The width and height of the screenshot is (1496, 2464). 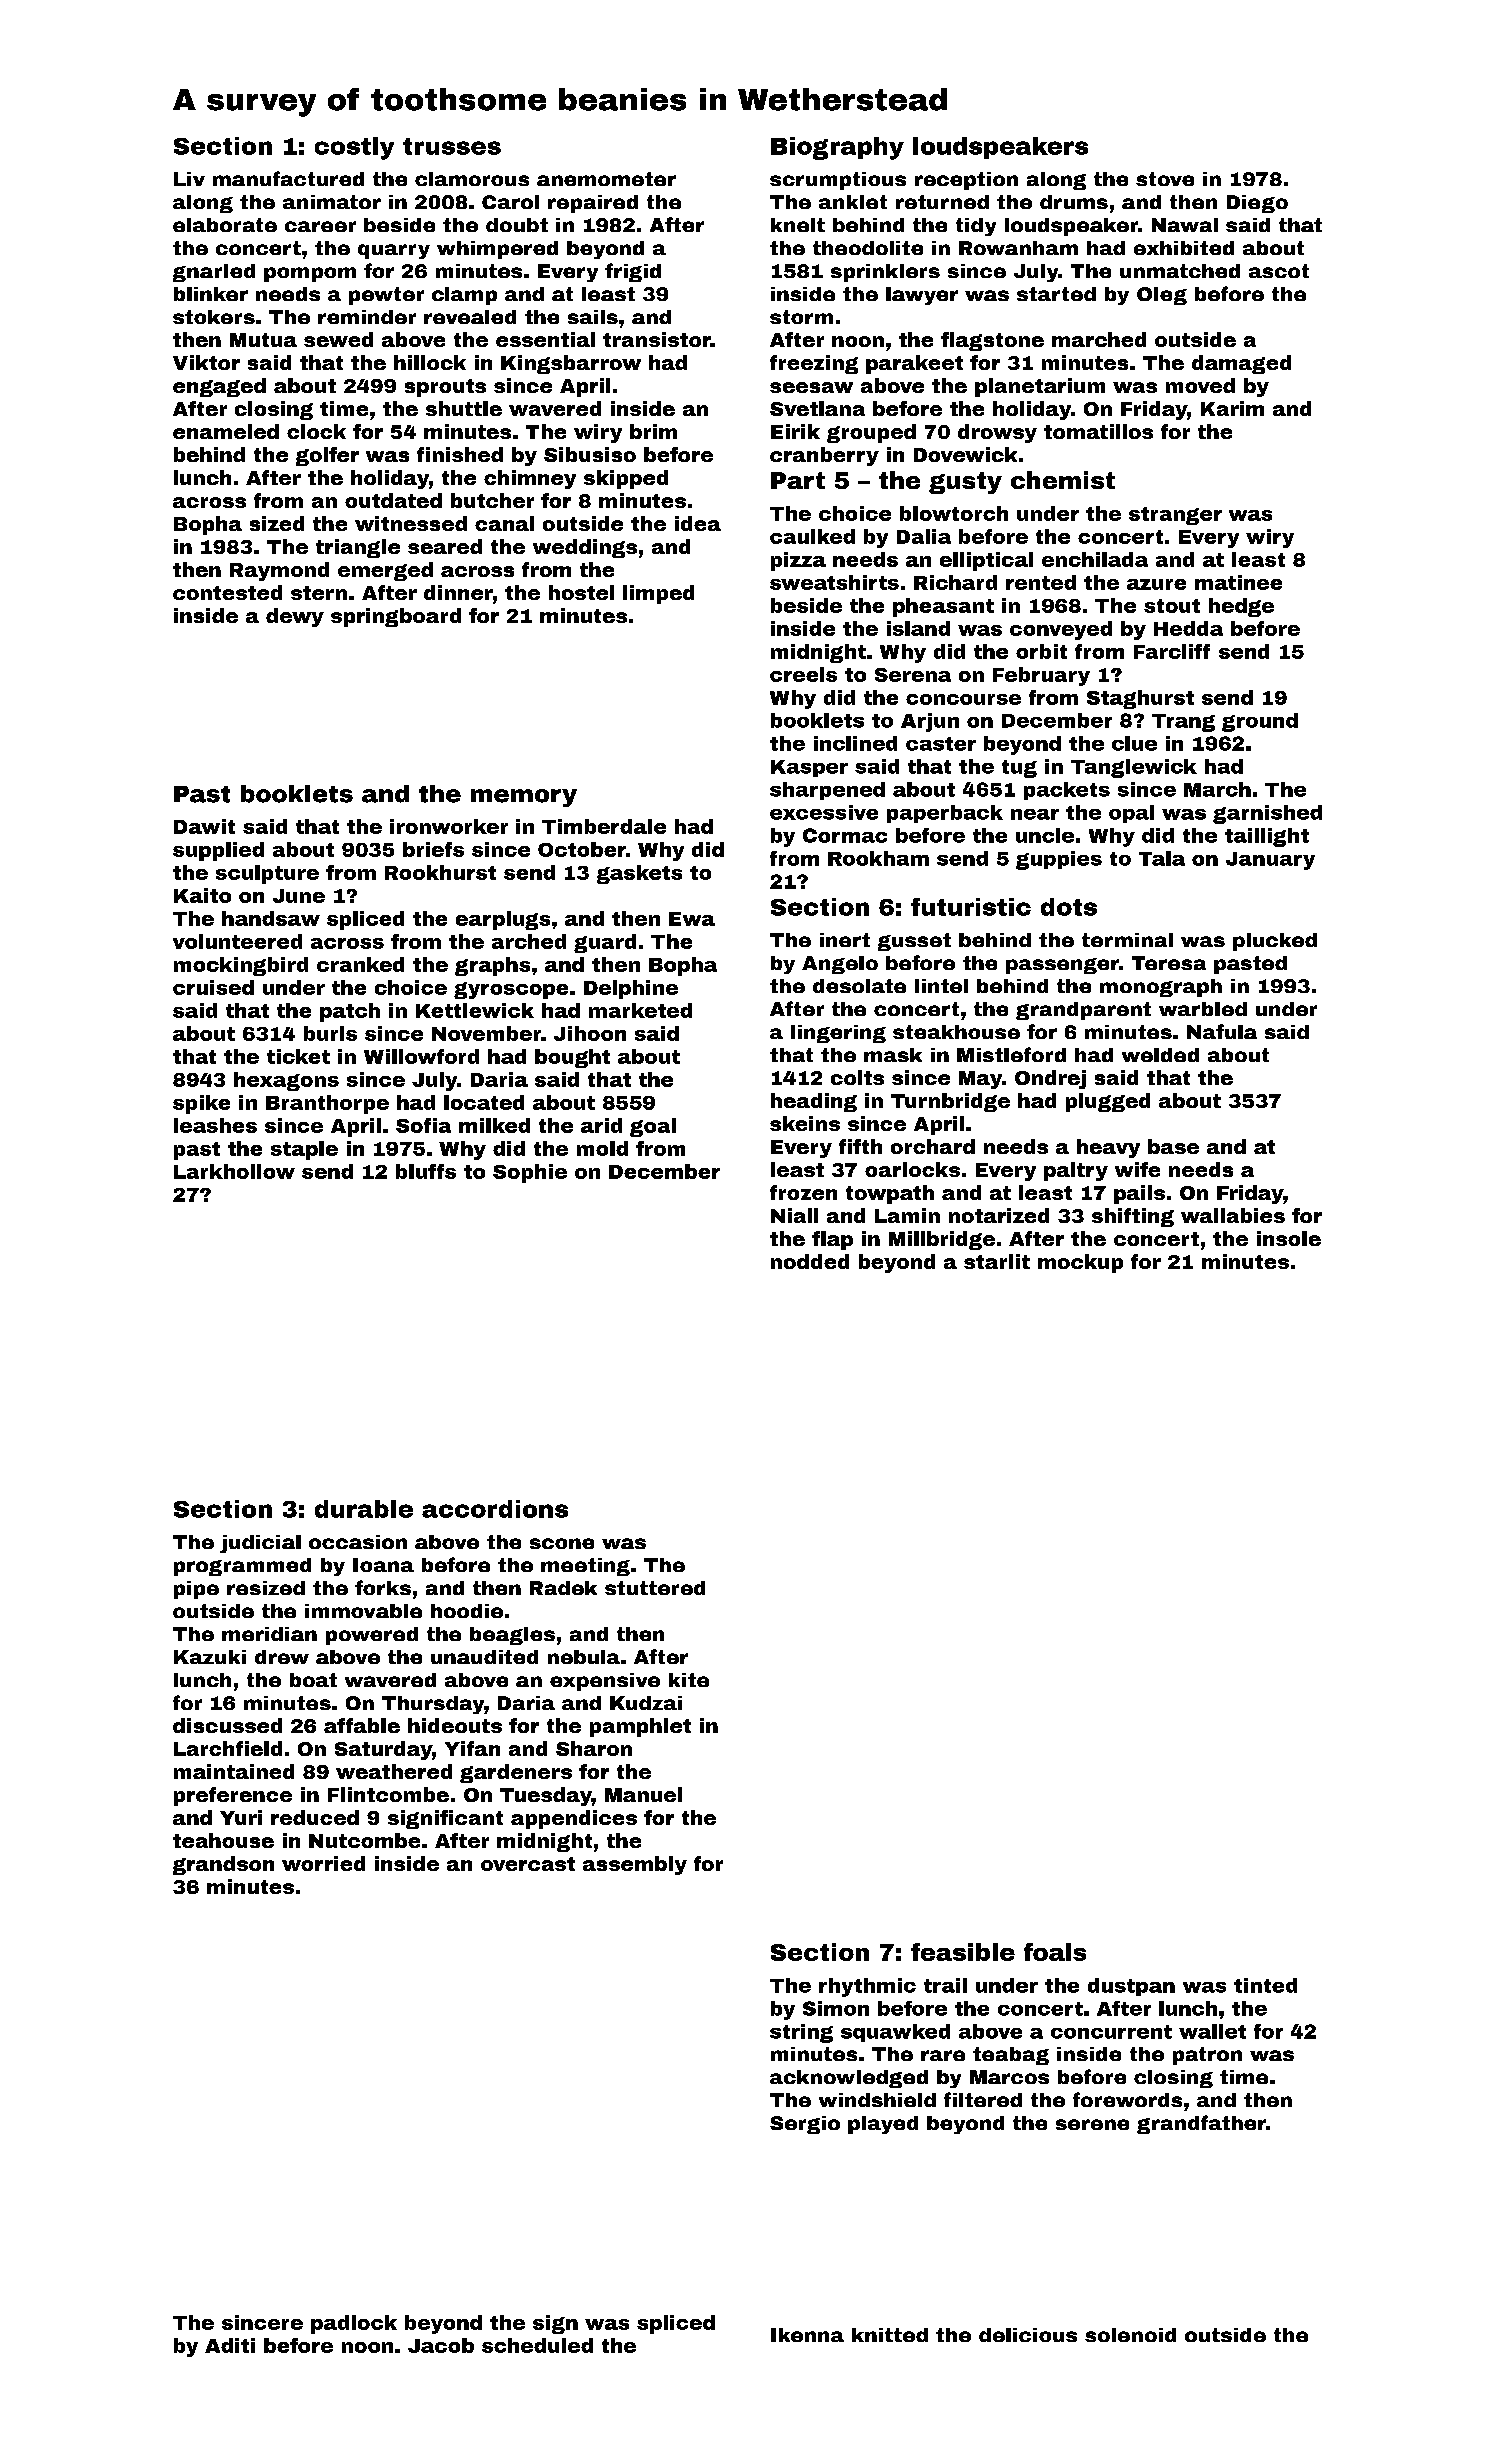 I want to click on storm, so click(x=801, y=317).
